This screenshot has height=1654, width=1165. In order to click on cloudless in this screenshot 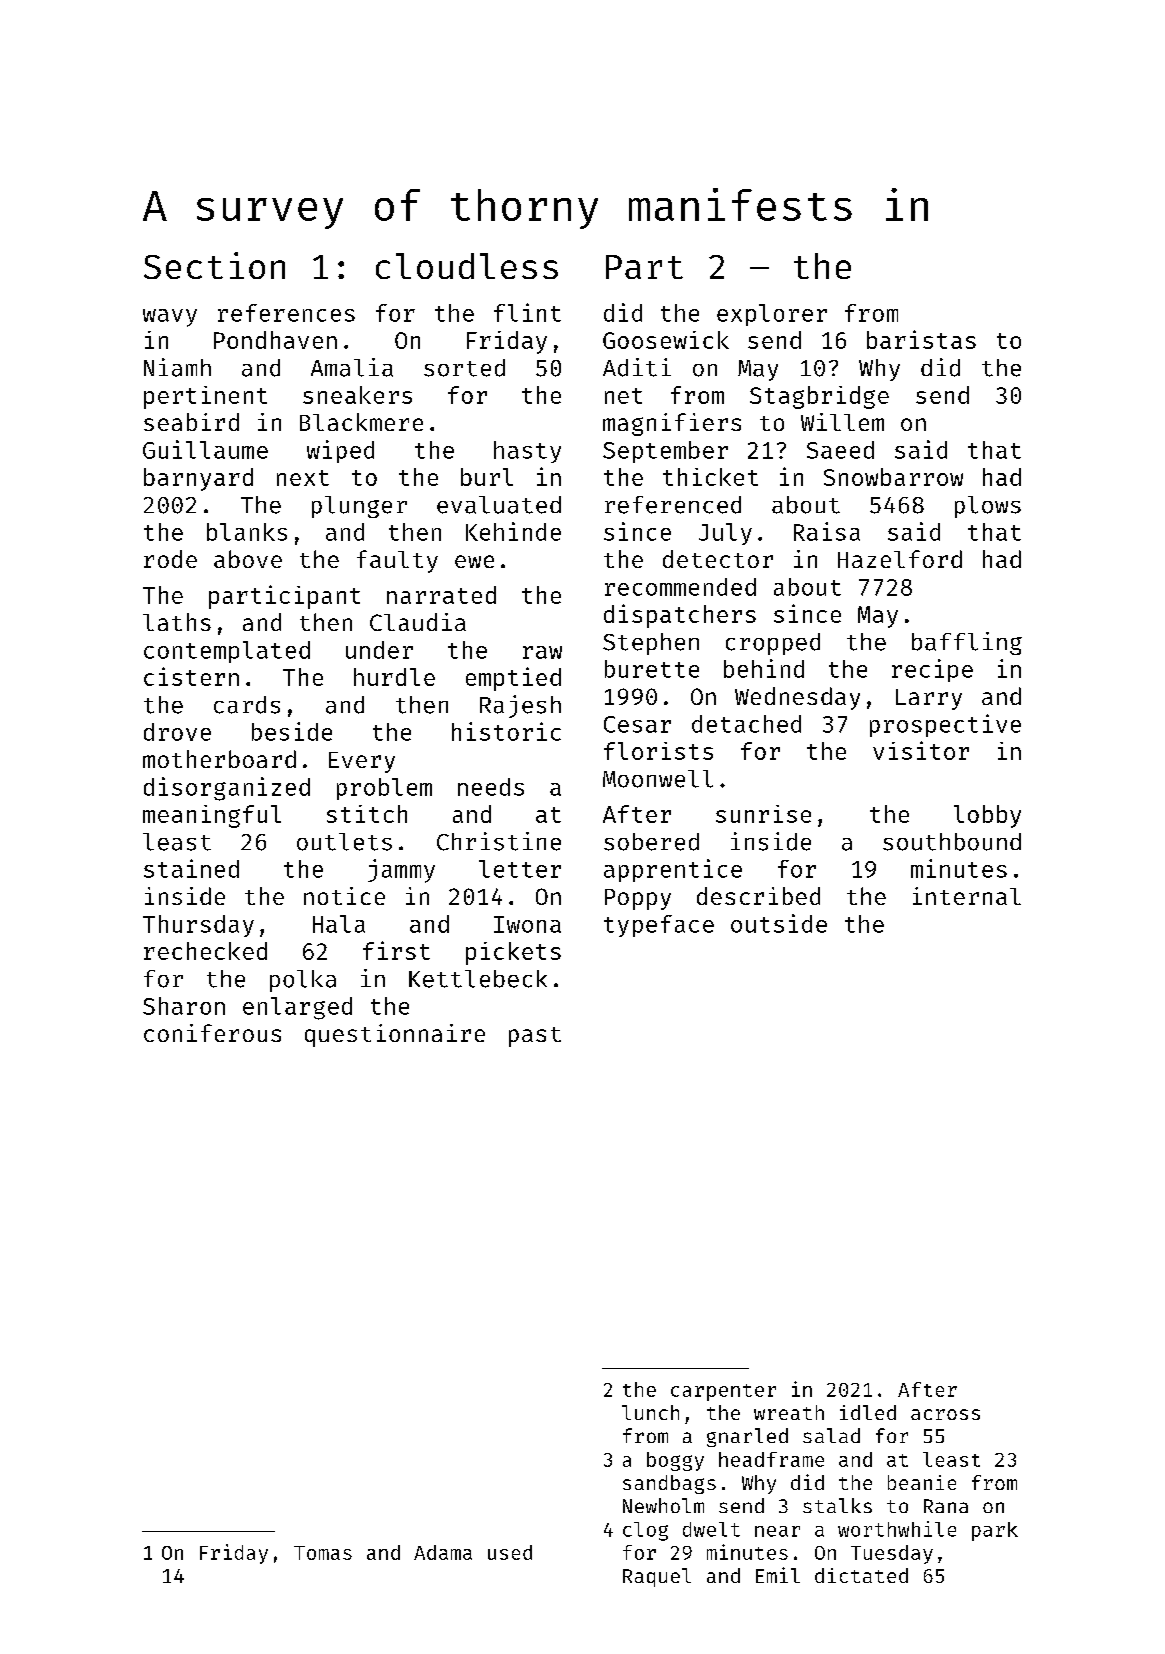, I will do `click(467, 266)`.
